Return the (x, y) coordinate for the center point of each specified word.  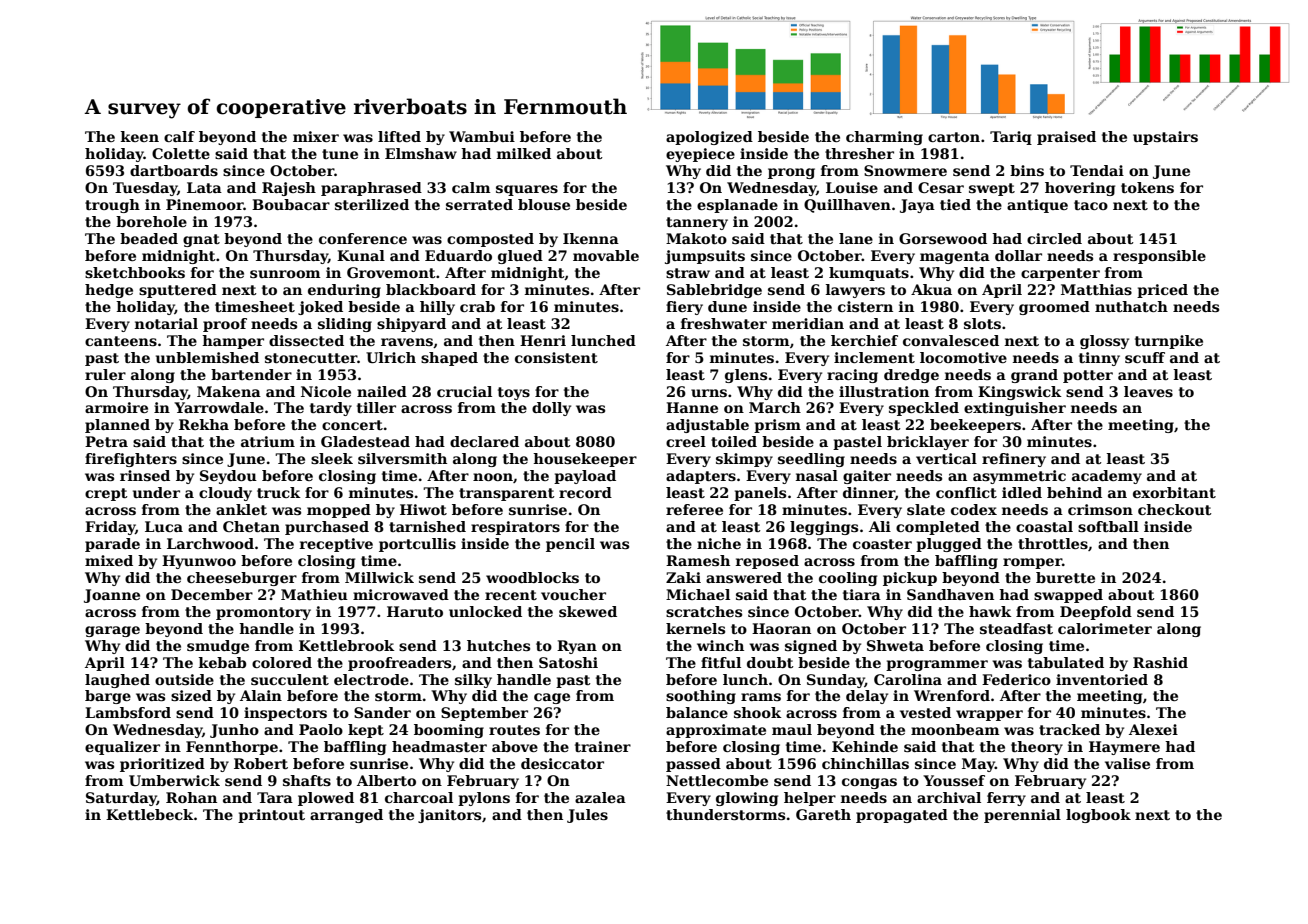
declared (484, 441)
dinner (869, 493)
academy (1107, 477)
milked (524, 153)
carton (954, 137)
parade (112, 545)
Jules (587, 816)
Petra (106, 441)
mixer (316, 136)
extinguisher (1015, 409)
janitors (449, 816)
